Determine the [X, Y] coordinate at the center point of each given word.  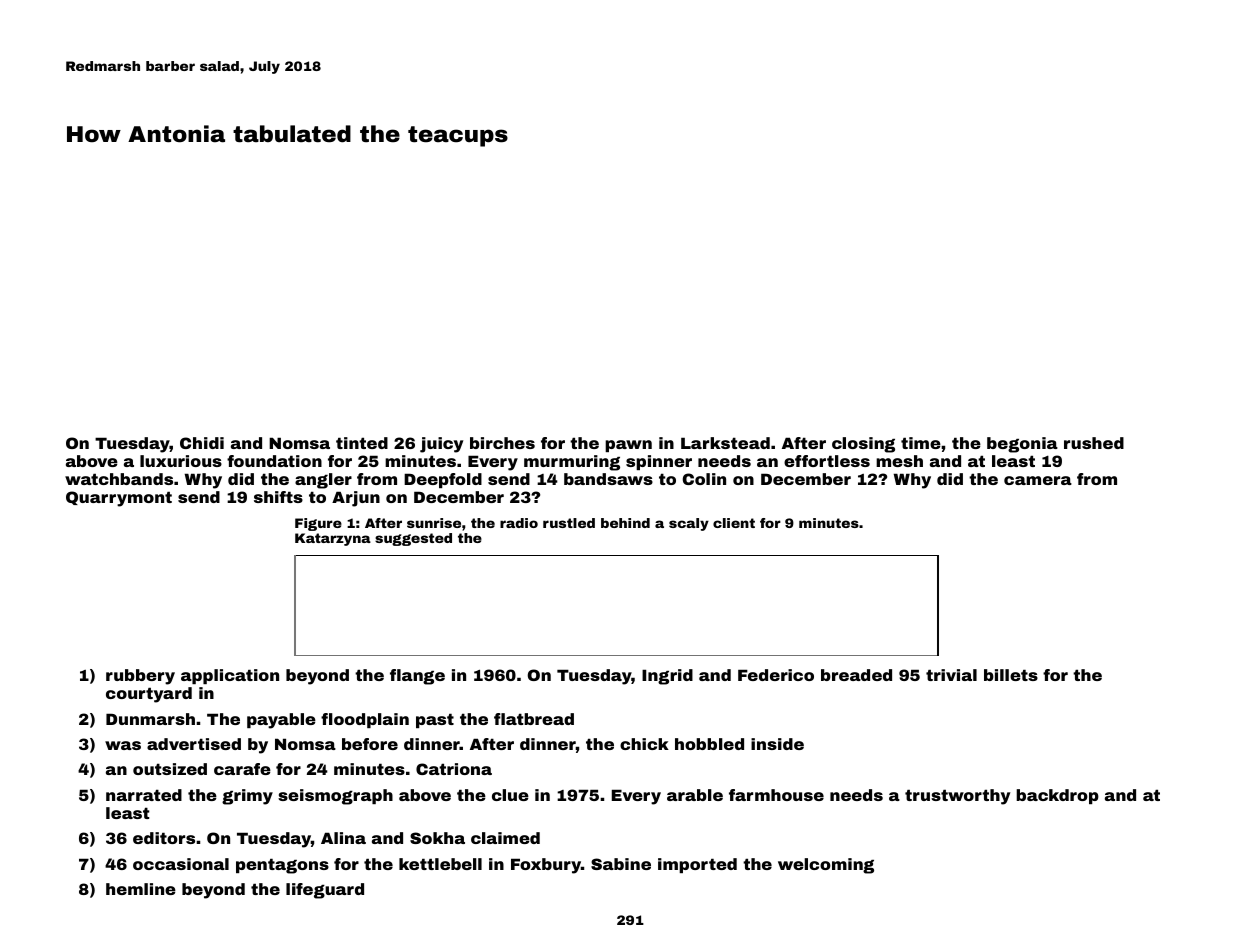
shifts [278, 497]
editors [164, 838]
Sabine [621, 864]
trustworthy [957, 797]
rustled [569, 523]
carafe [242, 769]
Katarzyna [333, 539]
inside [777, 744]
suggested [413, 539]
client [734, 523]
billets [1011, 675]
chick [644, 744]
